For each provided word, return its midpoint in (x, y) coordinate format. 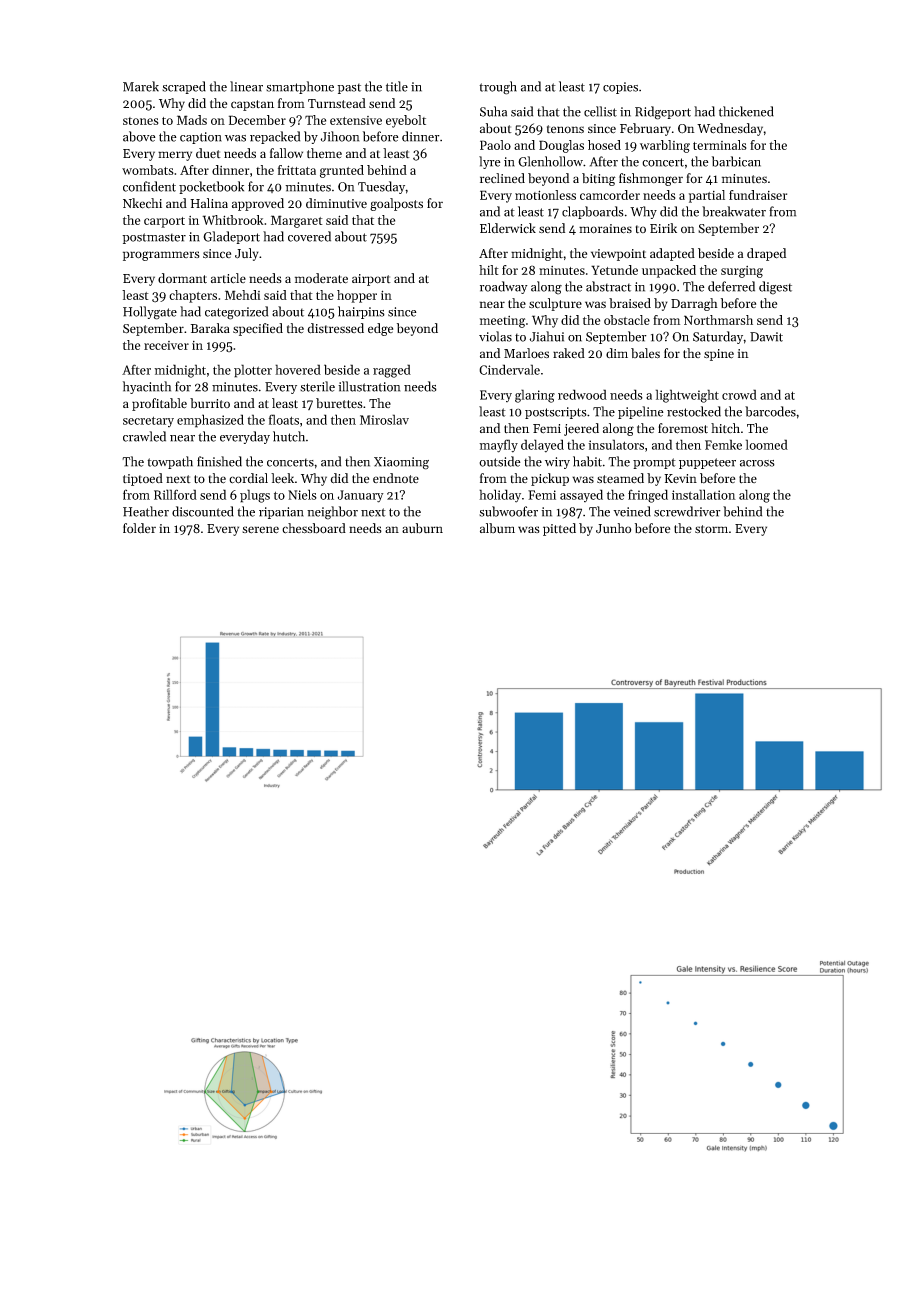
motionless (545, 195)
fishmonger (651, 179)
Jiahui (546, 336)
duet (208, 153)
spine (719, 355)
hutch (289, 436)
